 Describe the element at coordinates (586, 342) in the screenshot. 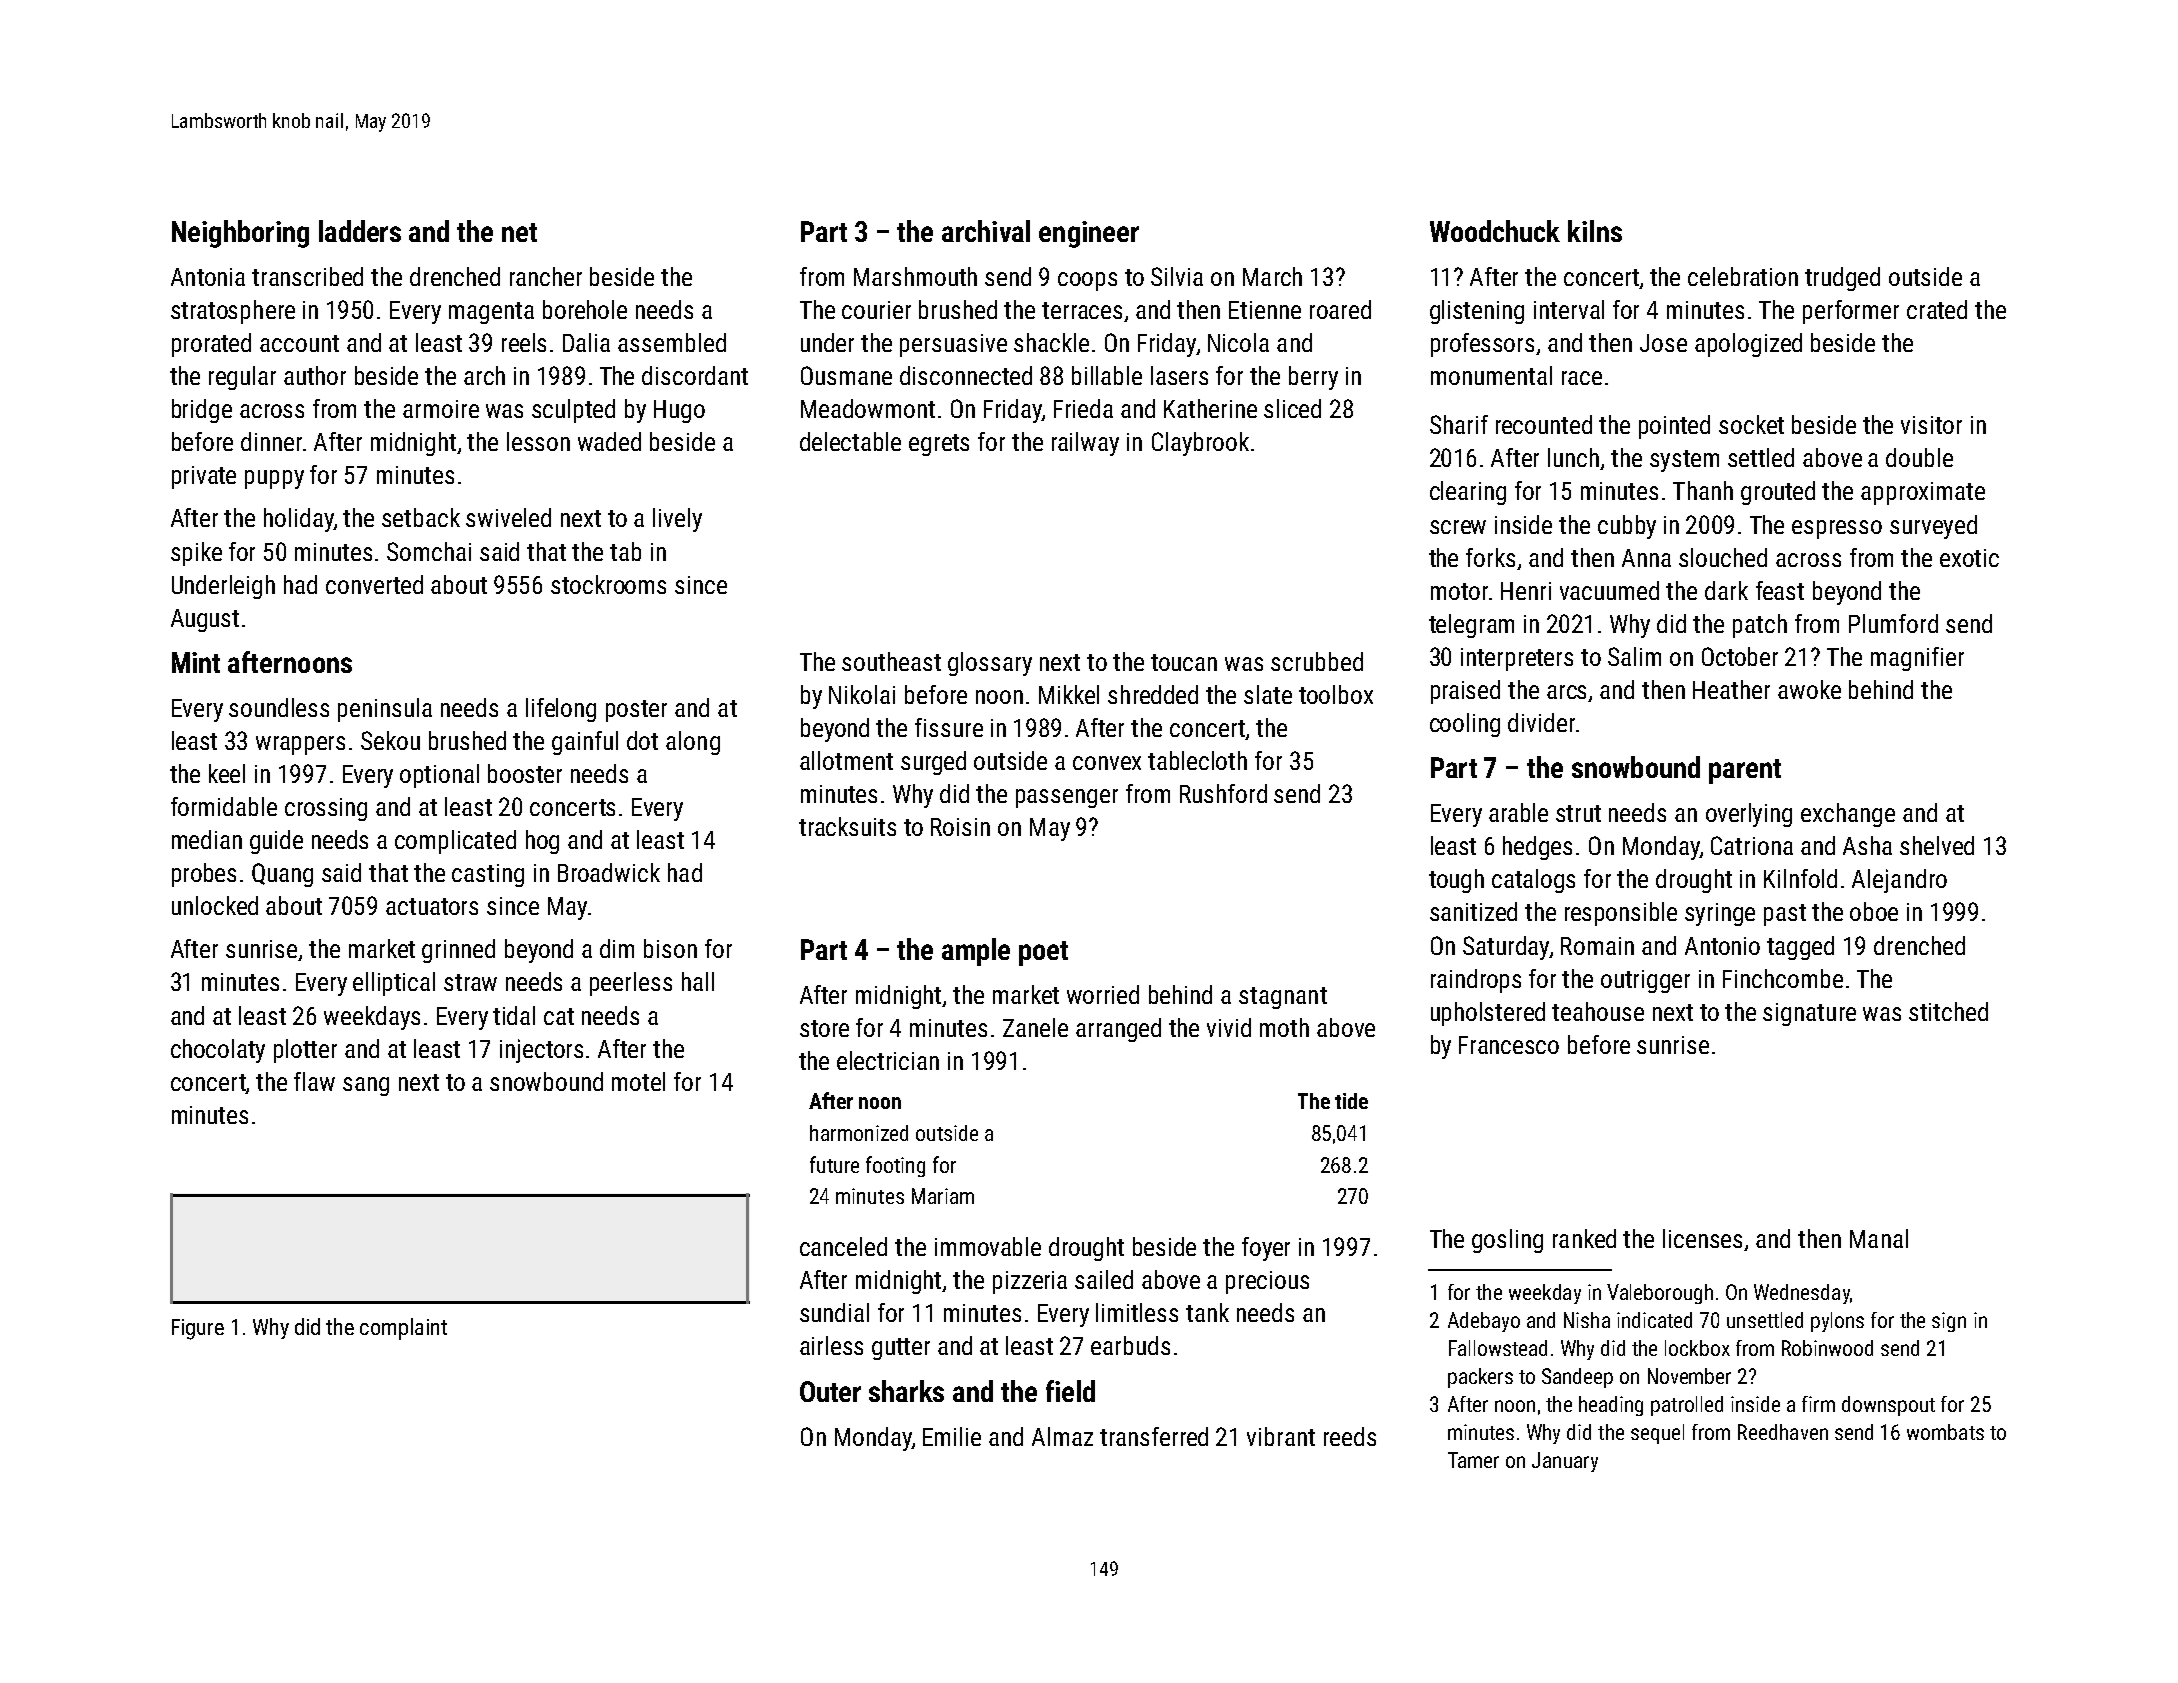

I see `Dalia` at that location.
